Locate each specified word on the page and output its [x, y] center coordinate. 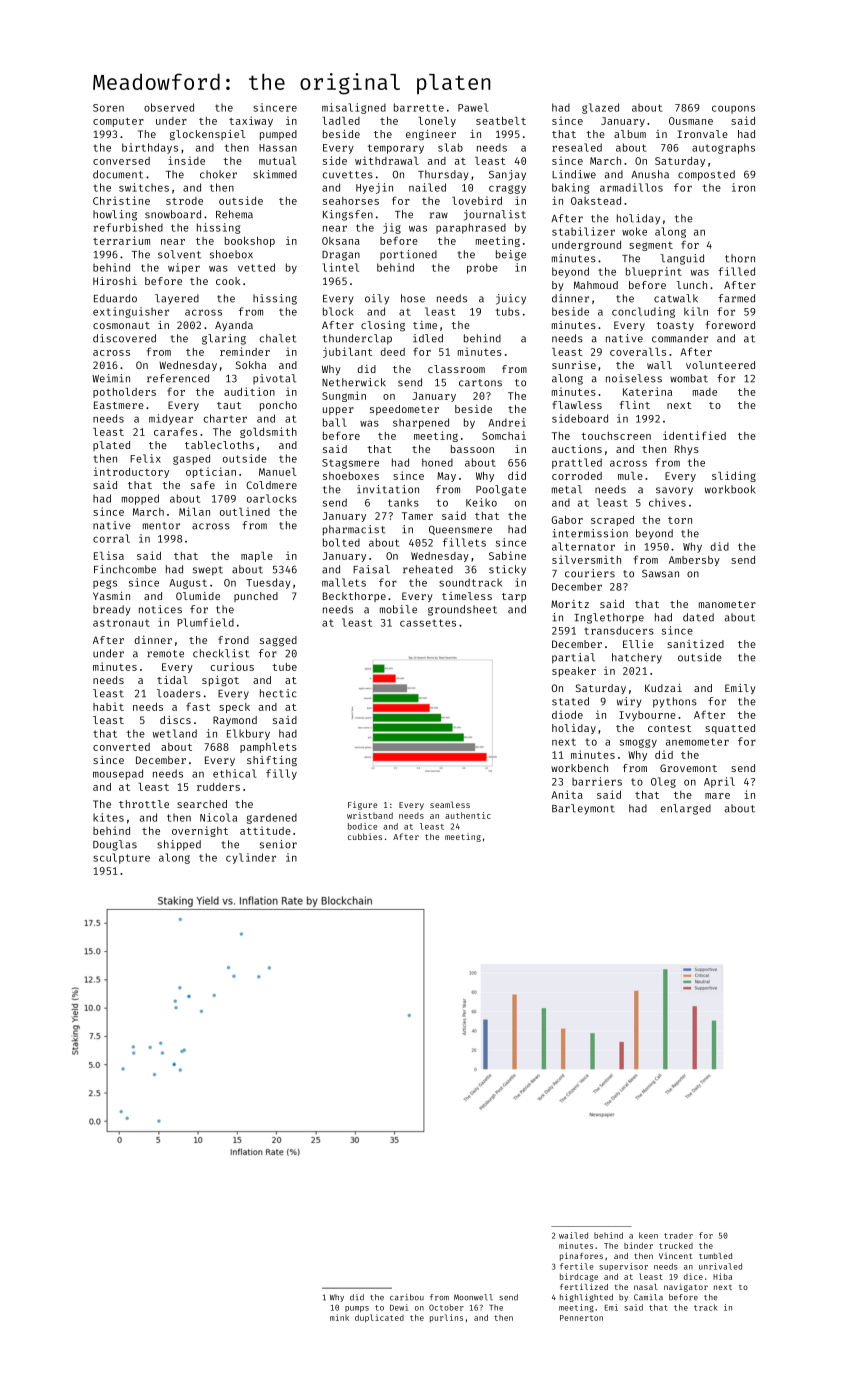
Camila [648, 1297]
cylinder [251, 858]
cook [228, 281]
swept [208, 571]
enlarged [686, 809]
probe [482, 268]
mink [339, 1317]
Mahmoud [596, 285]
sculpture [121, 858]
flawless [577, 405]
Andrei [507, 422]
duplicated [379, 1318]
